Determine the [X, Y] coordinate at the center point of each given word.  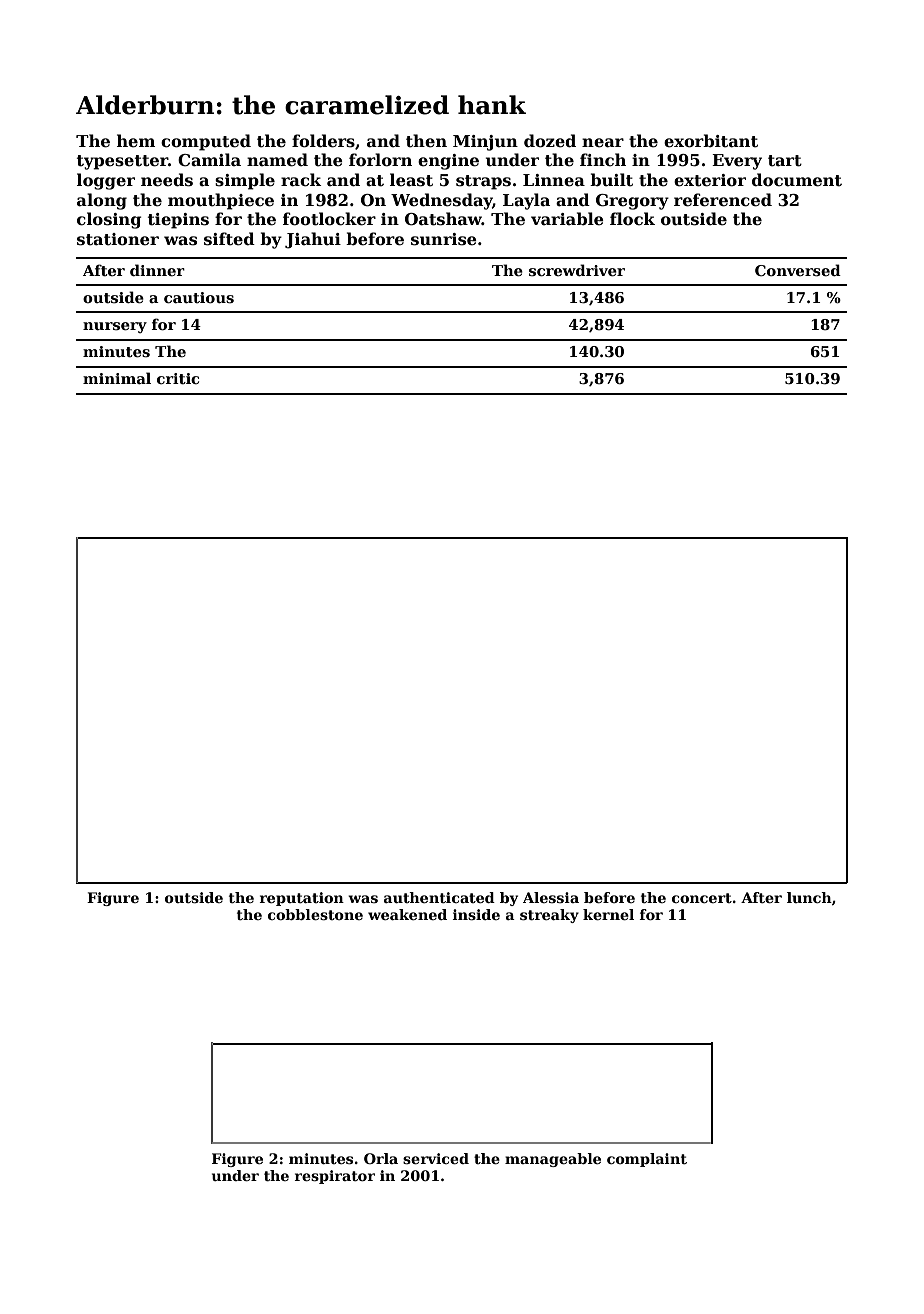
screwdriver [577, 270]
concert [702, 898]
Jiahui [313, 240]
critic [178, 378]
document [797, 180]
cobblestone [315, 914]
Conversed [798, 270]
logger [106, 181]
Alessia [551, 897]
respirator [335, 1177]
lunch [809, 897]
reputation [302, 899]
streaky [549, 916]
